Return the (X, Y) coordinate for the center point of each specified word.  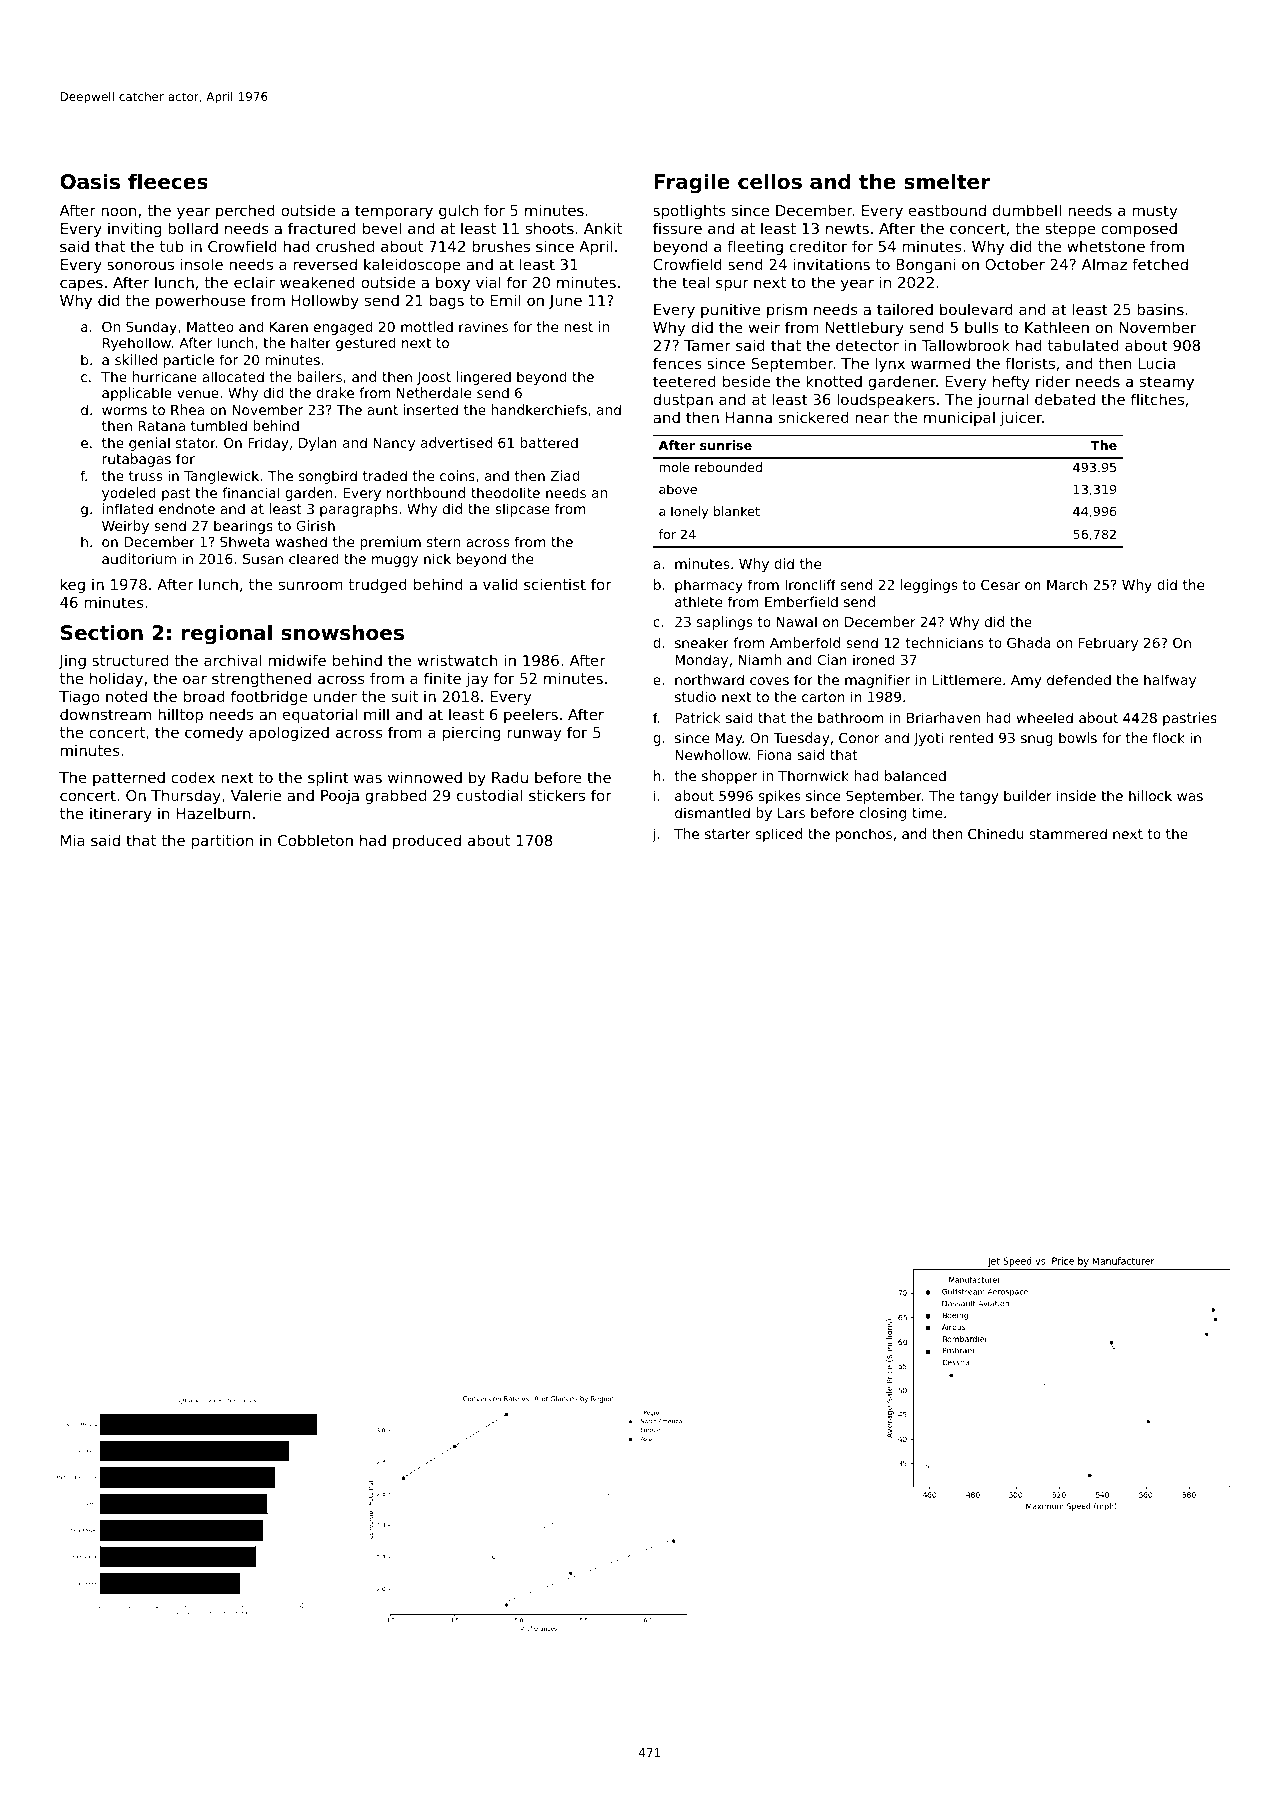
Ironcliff (810, 584)
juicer (1021, 418)
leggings (929, 586)
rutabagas (136, 460)
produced (427, 841)
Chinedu (996, 833)
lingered (484, 378)
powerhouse (200, 301)
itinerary (121, 814)
